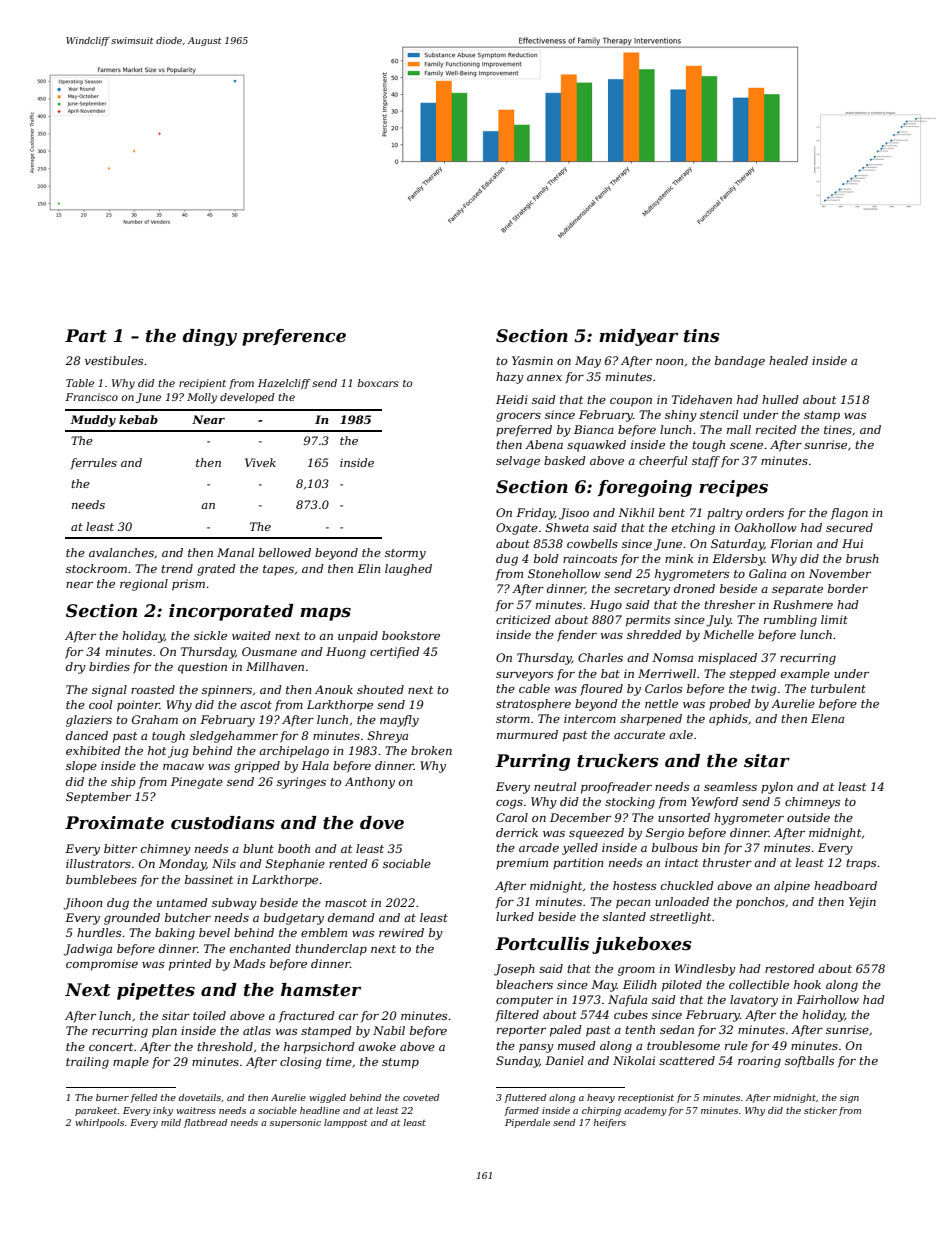 This page has height=1233, width=952. I want to click on dingy, so click(210, 337).
